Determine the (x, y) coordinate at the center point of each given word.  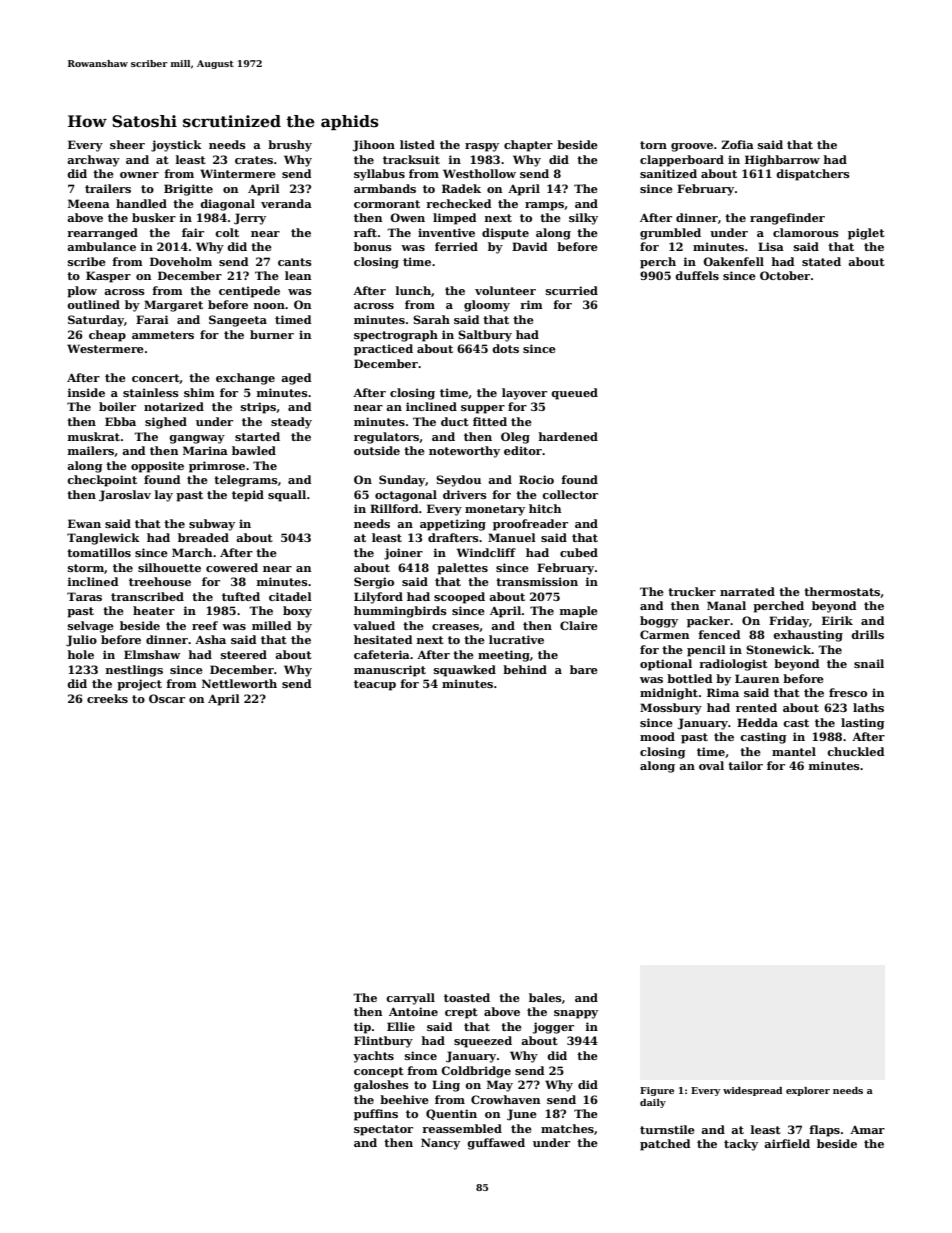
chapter (528, 146)
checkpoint (102, 481)
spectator (383, 1130)
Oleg (515, 438)
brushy (290, 146)
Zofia (737, 144)
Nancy (440, 1144)
